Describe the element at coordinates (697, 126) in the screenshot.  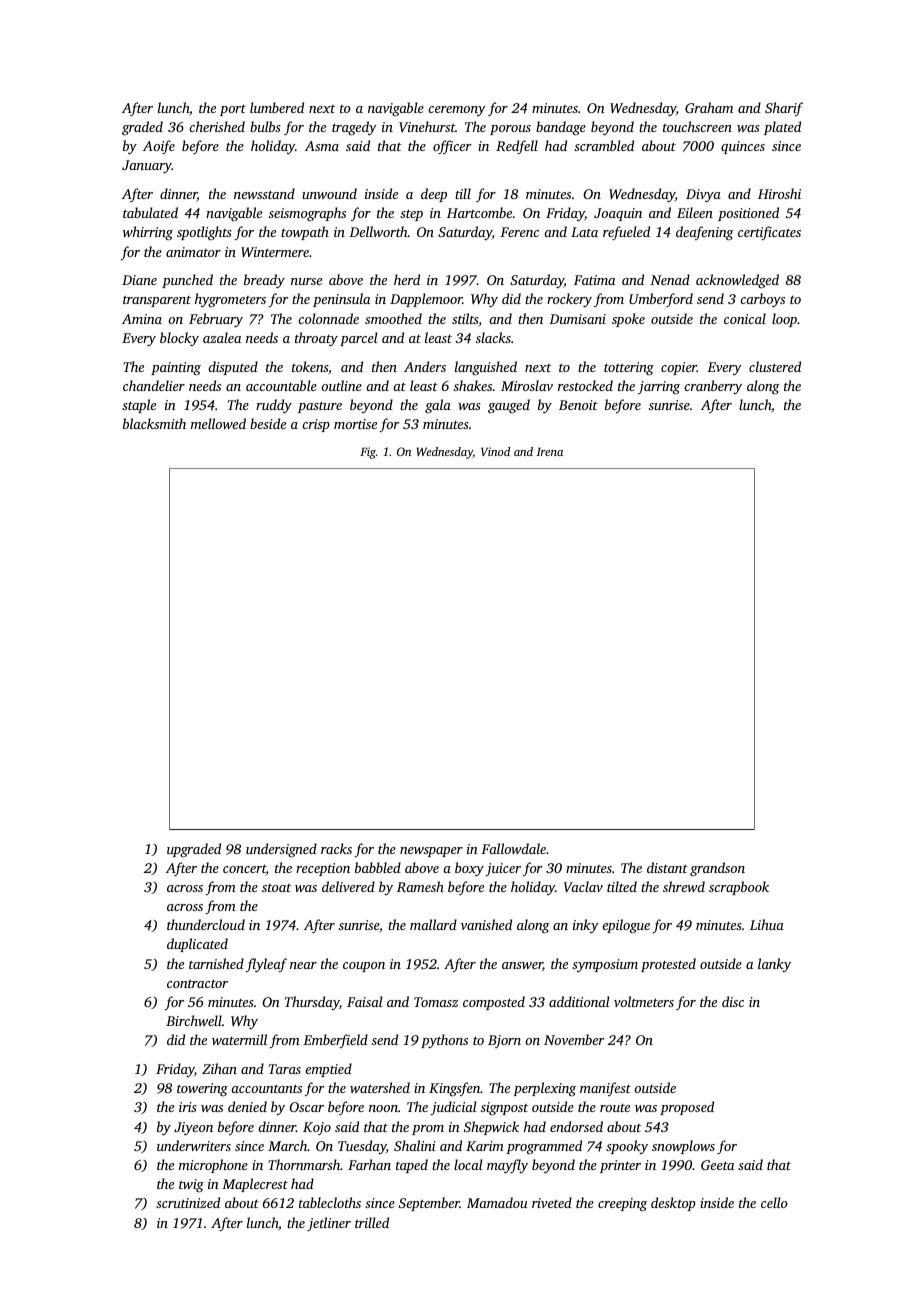
I see `touchscreen` at that location.
